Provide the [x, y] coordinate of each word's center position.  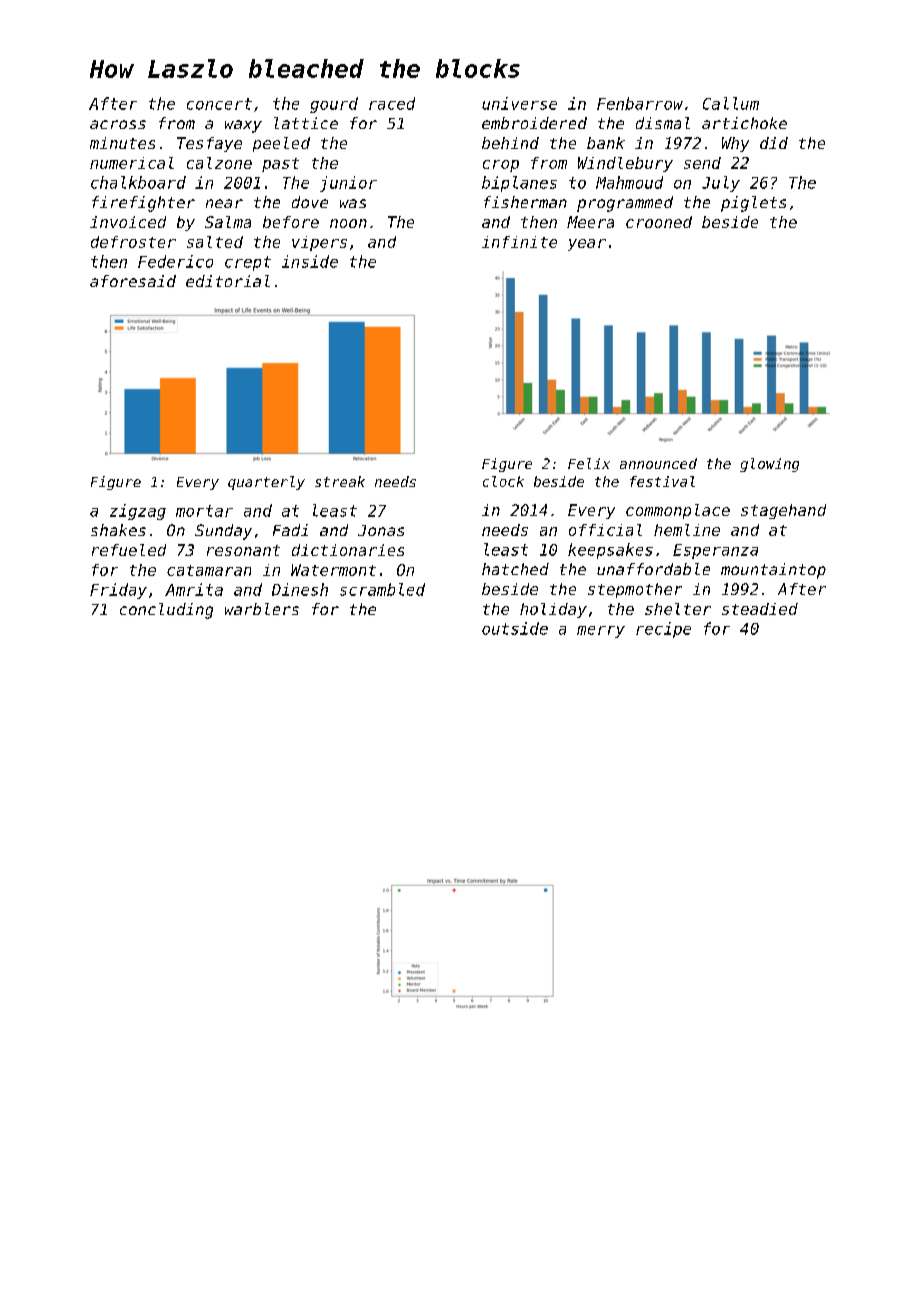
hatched [515, 569]
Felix [589, 463]
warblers [262, 609]
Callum [731, 103]
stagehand [783, 511]
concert [219, 104]
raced [392, 103]
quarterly [266, 483]
